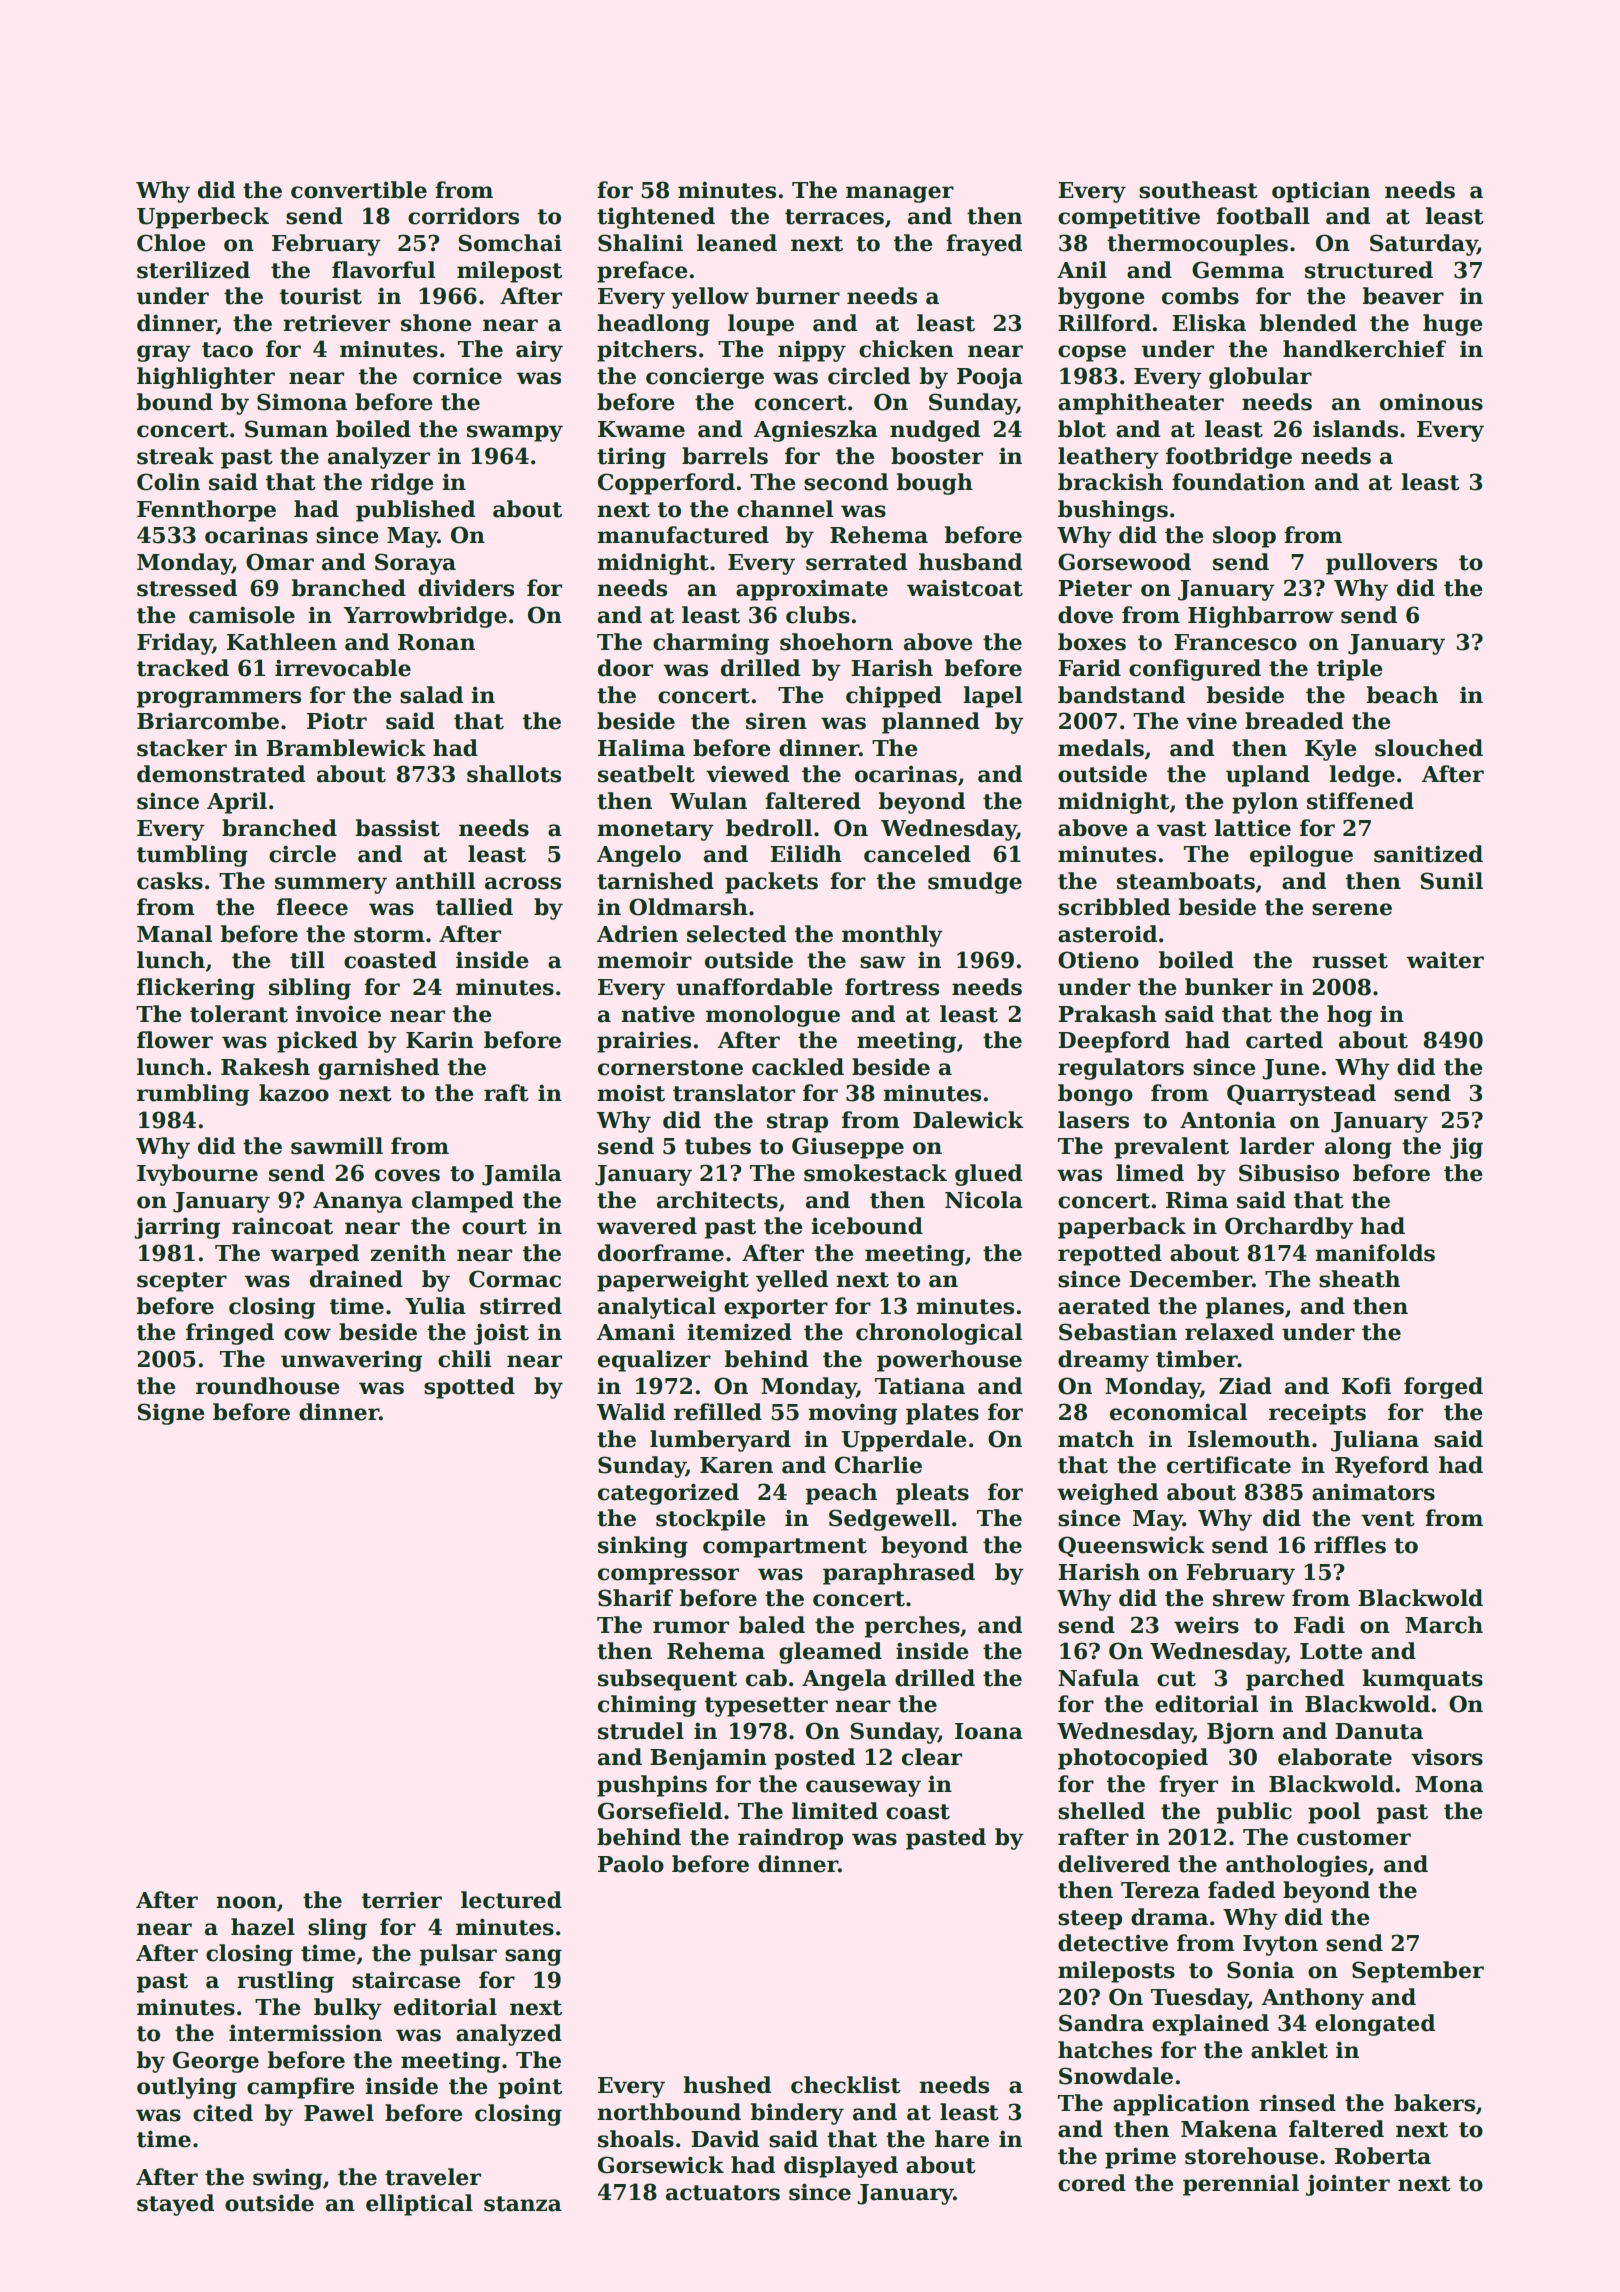  Describe the element at coordinates (935, 484) in the image. I see `bough` at that location.
